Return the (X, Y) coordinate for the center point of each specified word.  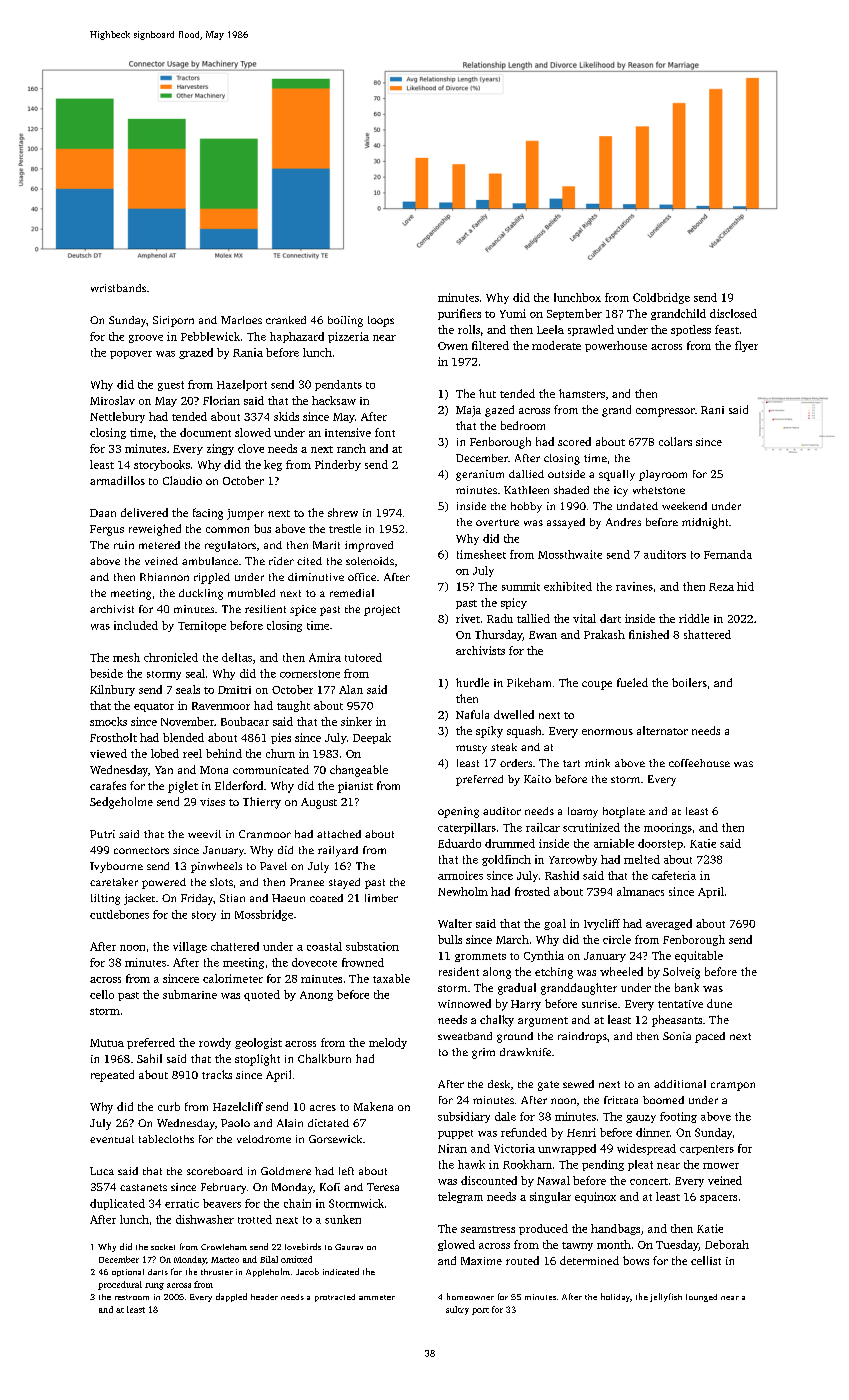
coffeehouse (699, 763)
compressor (665, 412)
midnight (705, 523)
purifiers (459, 314)
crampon (733, 1086)
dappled (231, 1297)
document (205, 432)
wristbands (118, 288)
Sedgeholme (121, 803)
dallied (526, 474)
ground (515, 1037)
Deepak (372, 738)
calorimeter (233, 978)
